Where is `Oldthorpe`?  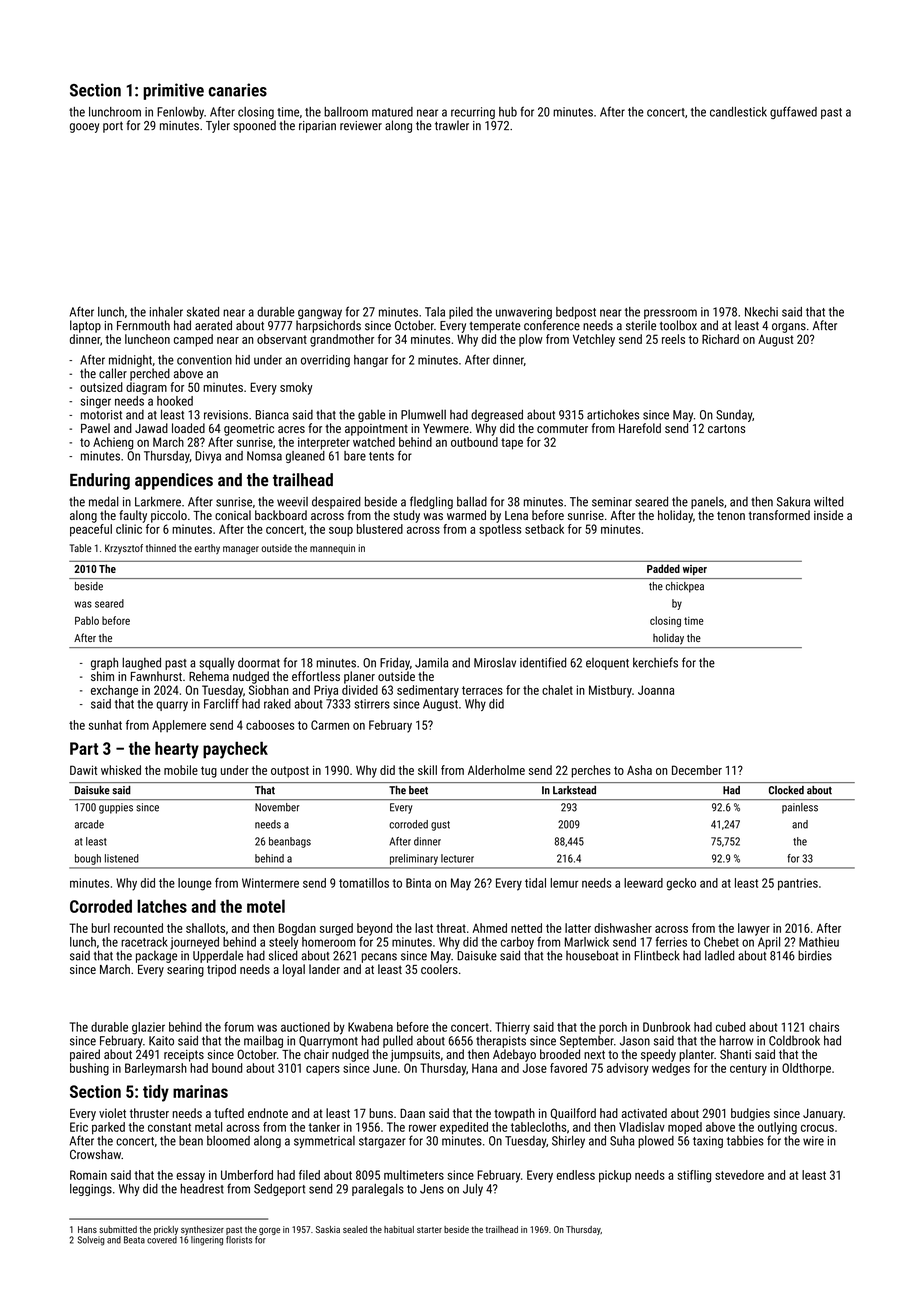
Oldthorpe is located at coordinates (806, 1069).
